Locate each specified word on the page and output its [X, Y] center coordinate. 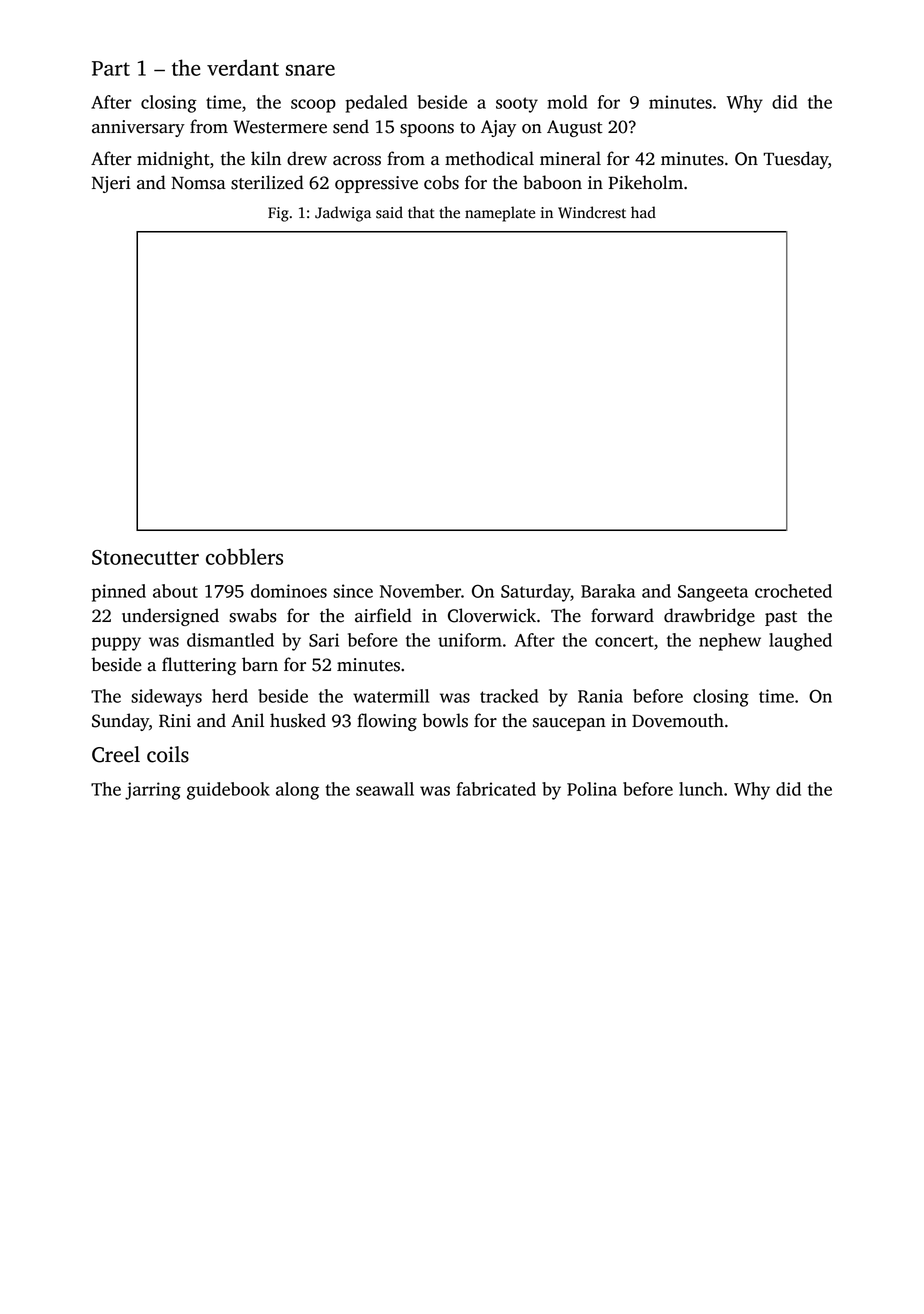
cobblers [244, 556]
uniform [470, 640]
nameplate [500, 214]
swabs [253, 615]
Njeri [111, 184]
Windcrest [592, 212]
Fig [278, 214]
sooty [517, 105]
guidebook [228, 791]
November [420, 591]
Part [111, 68]
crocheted [793, 591]
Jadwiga [343, 214]
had [643, 212]
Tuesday [795, 160]
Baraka [608, 591]
